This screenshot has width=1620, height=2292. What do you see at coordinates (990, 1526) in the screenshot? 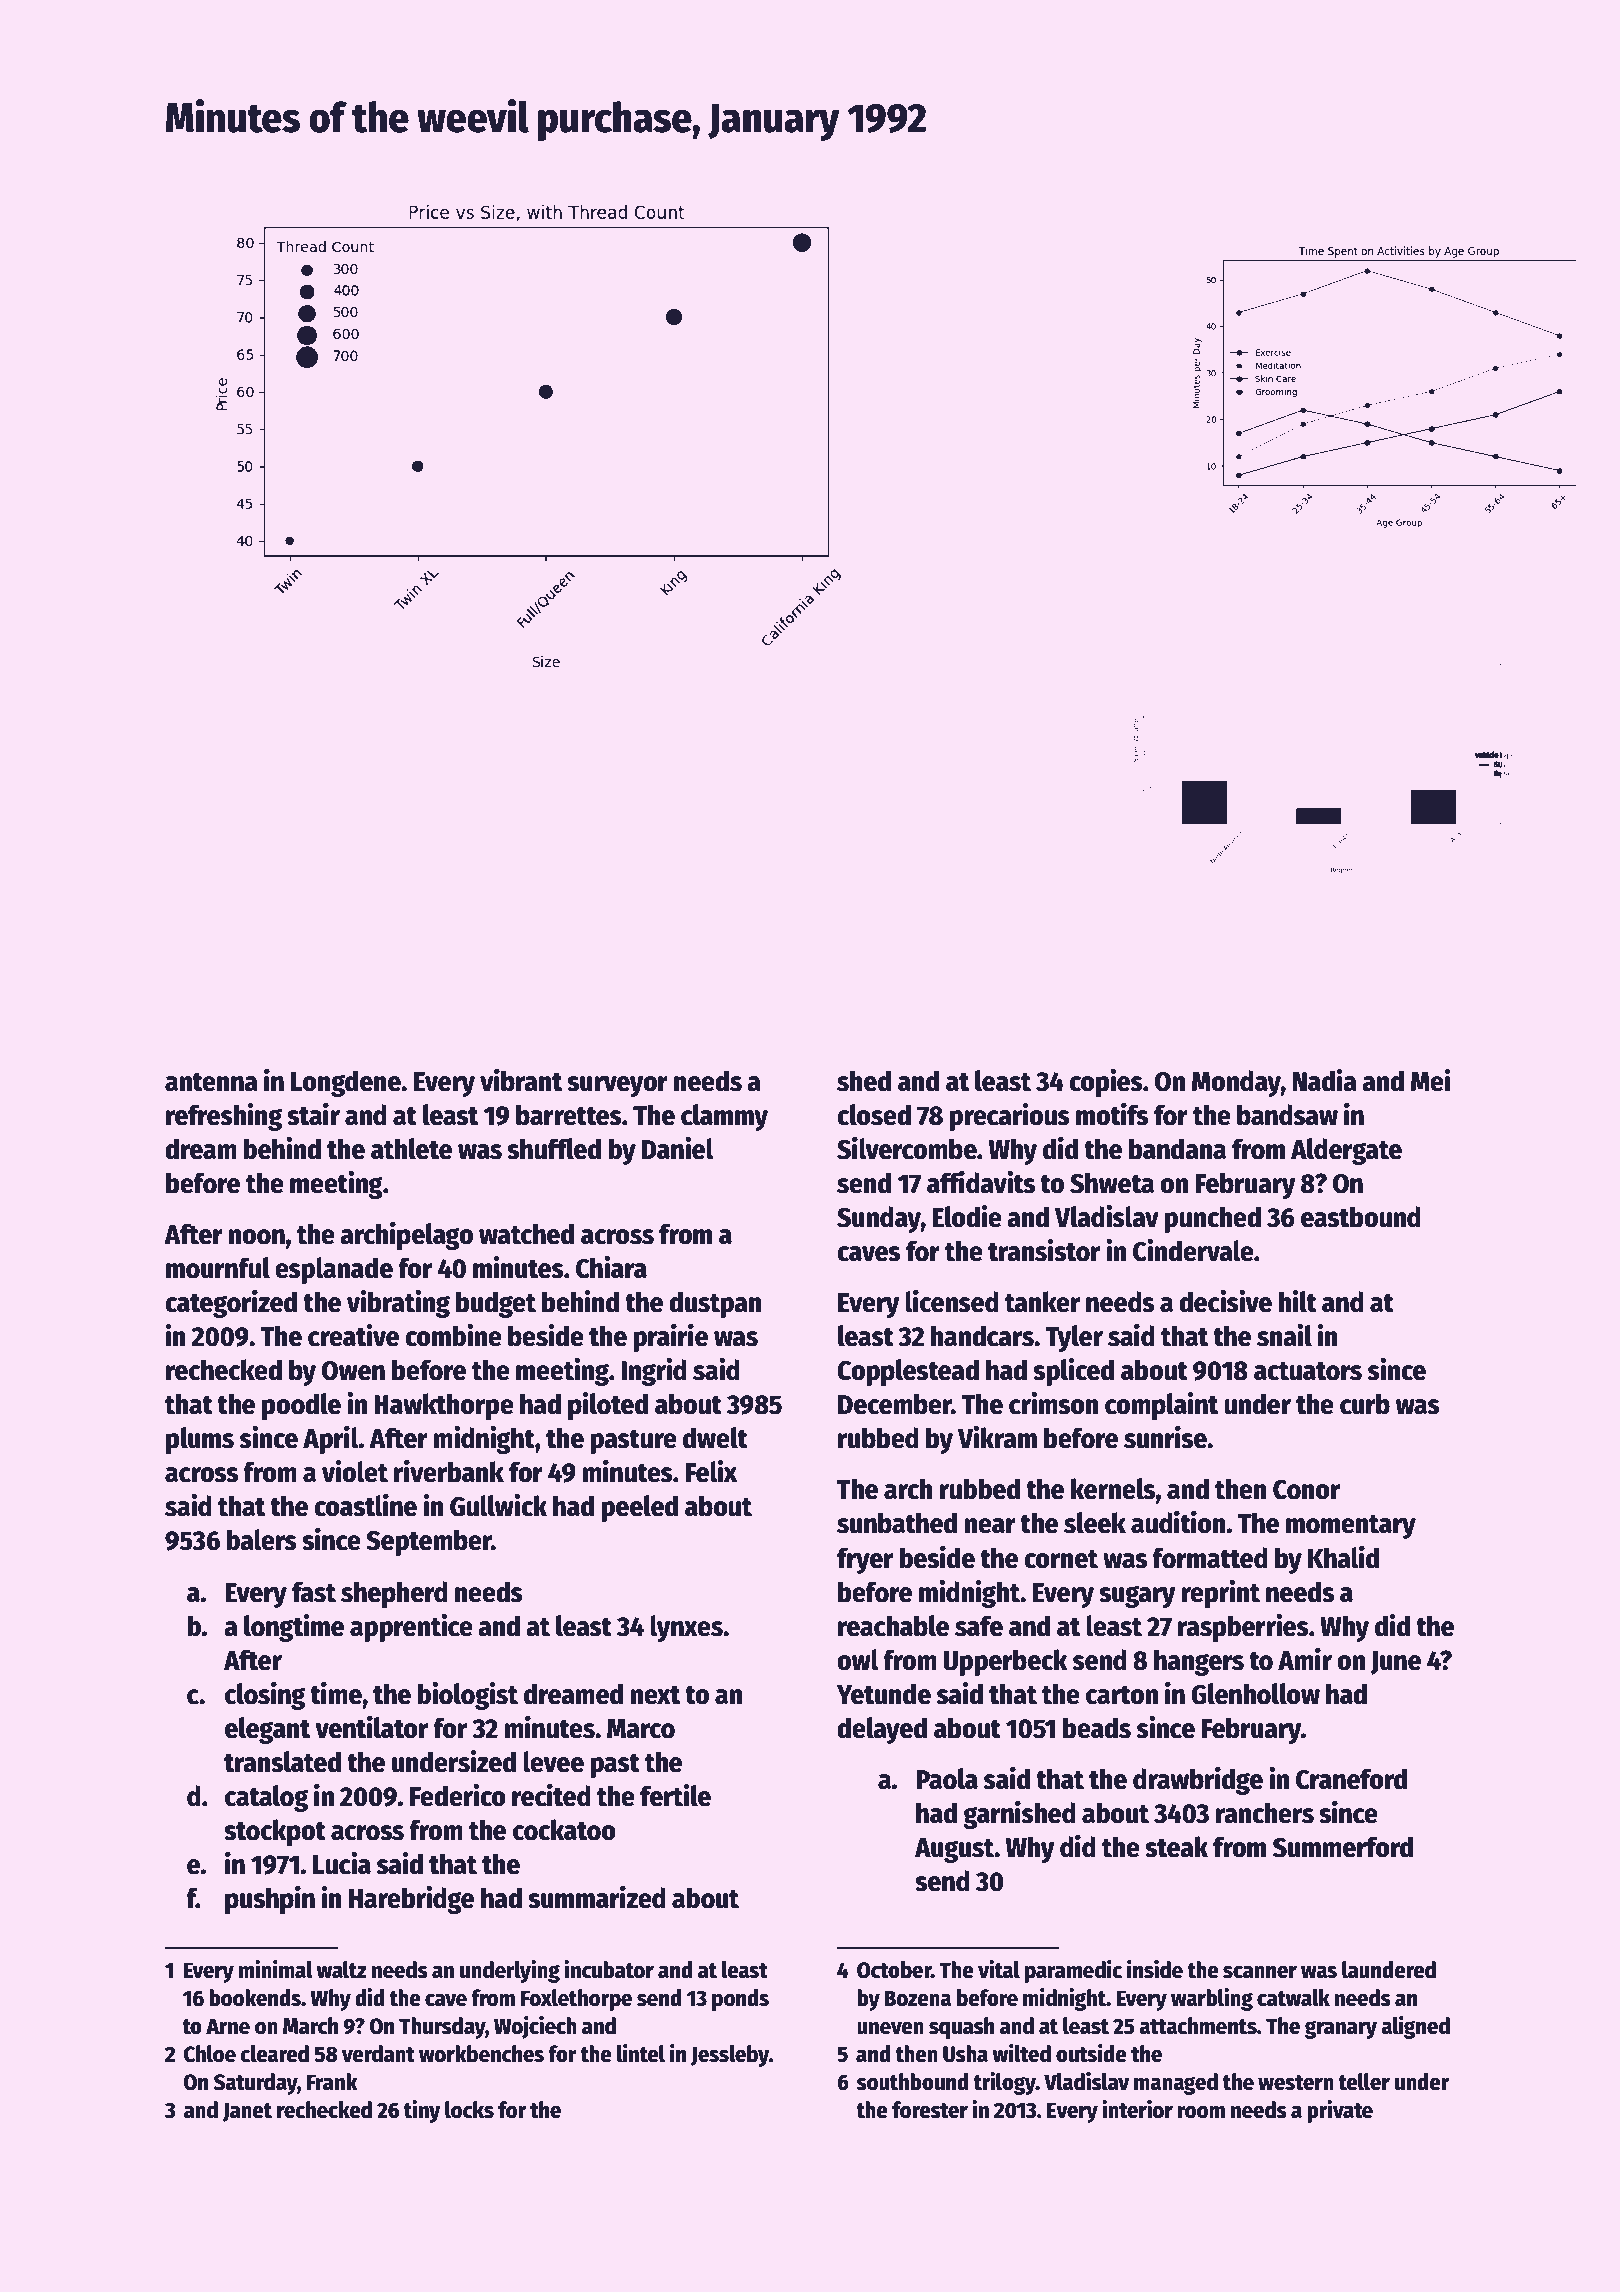
I see `near` at bounding box center [990, 1526].
